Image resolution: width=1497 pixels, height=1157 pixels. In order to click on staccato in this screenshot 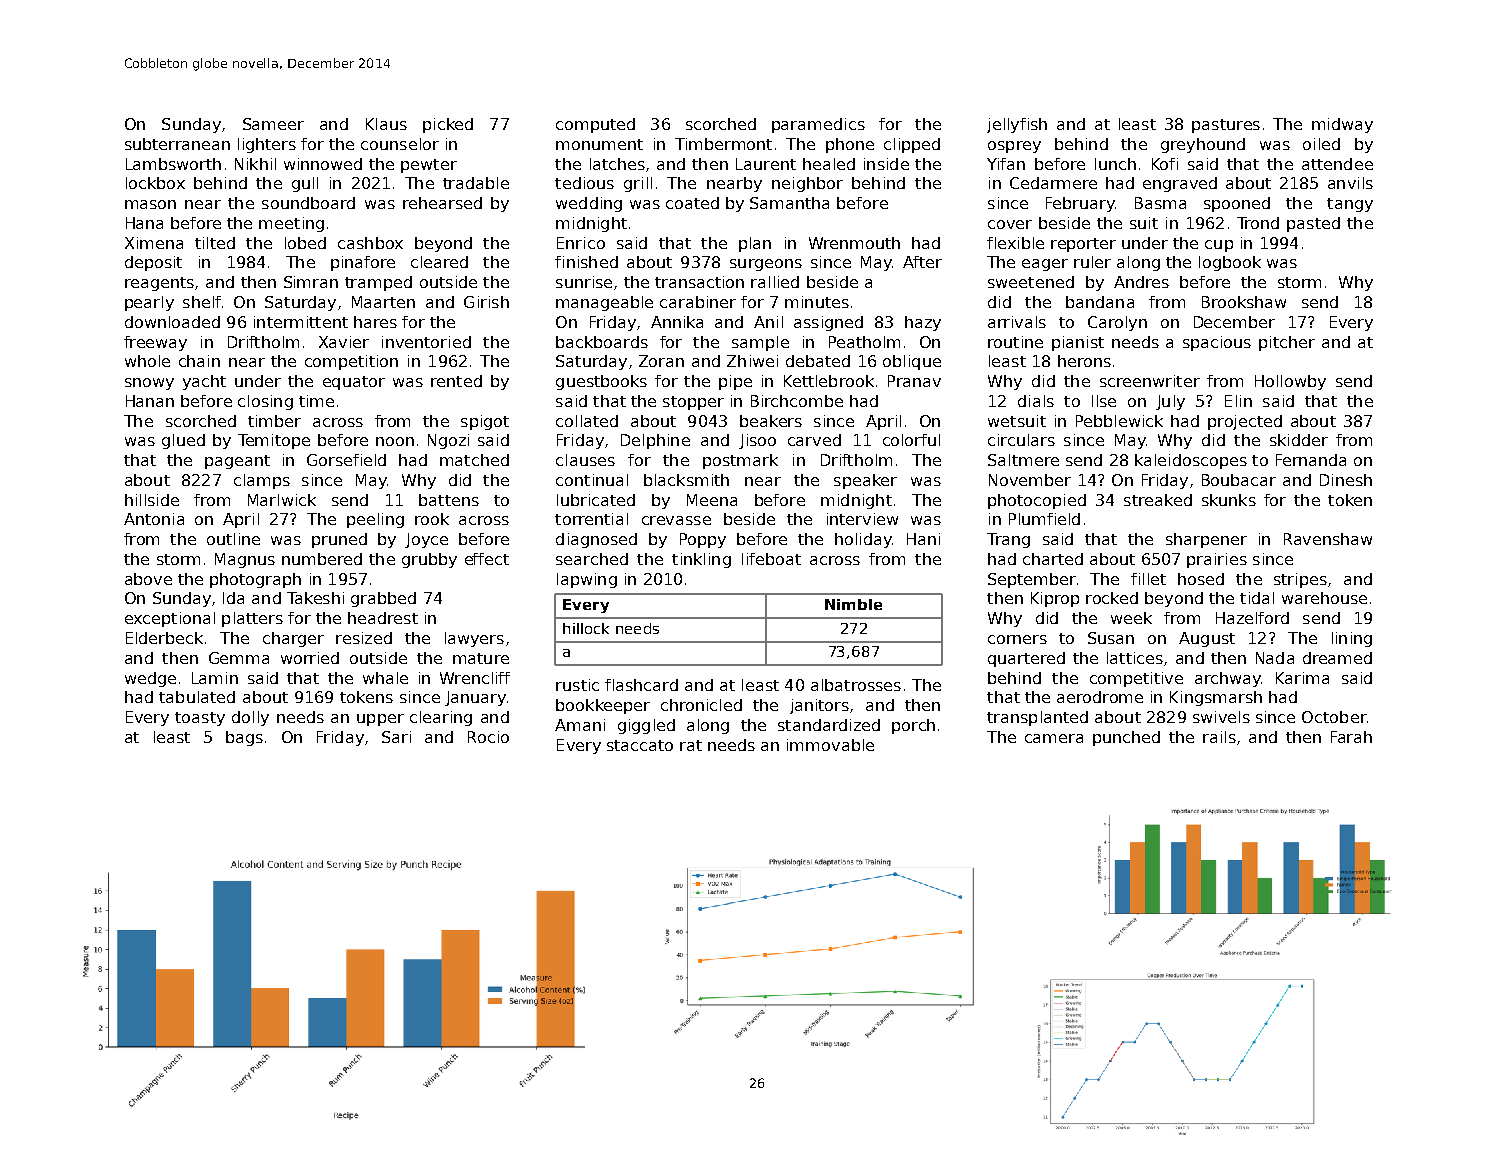, I will do `click(640, 745)`.
